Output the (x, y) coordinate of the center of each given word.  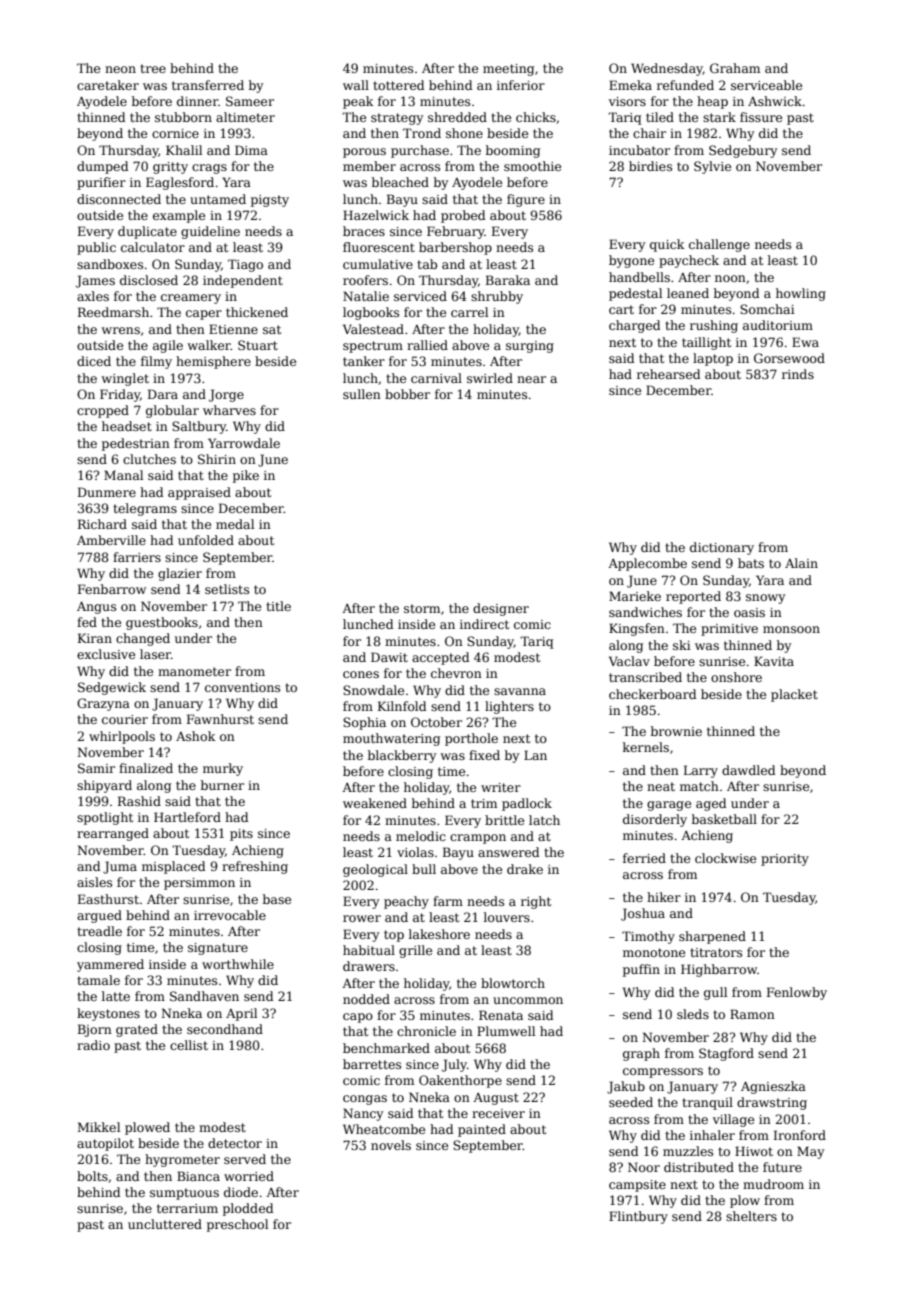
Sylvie (712, 167)
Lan (535, 755)
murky (223, 769)
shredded (457, 117)
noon (730, 278)
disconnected (119, 199)
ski (682, 645)
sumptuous (184, 1194)
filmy (156, 362)
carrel (469, 312)
